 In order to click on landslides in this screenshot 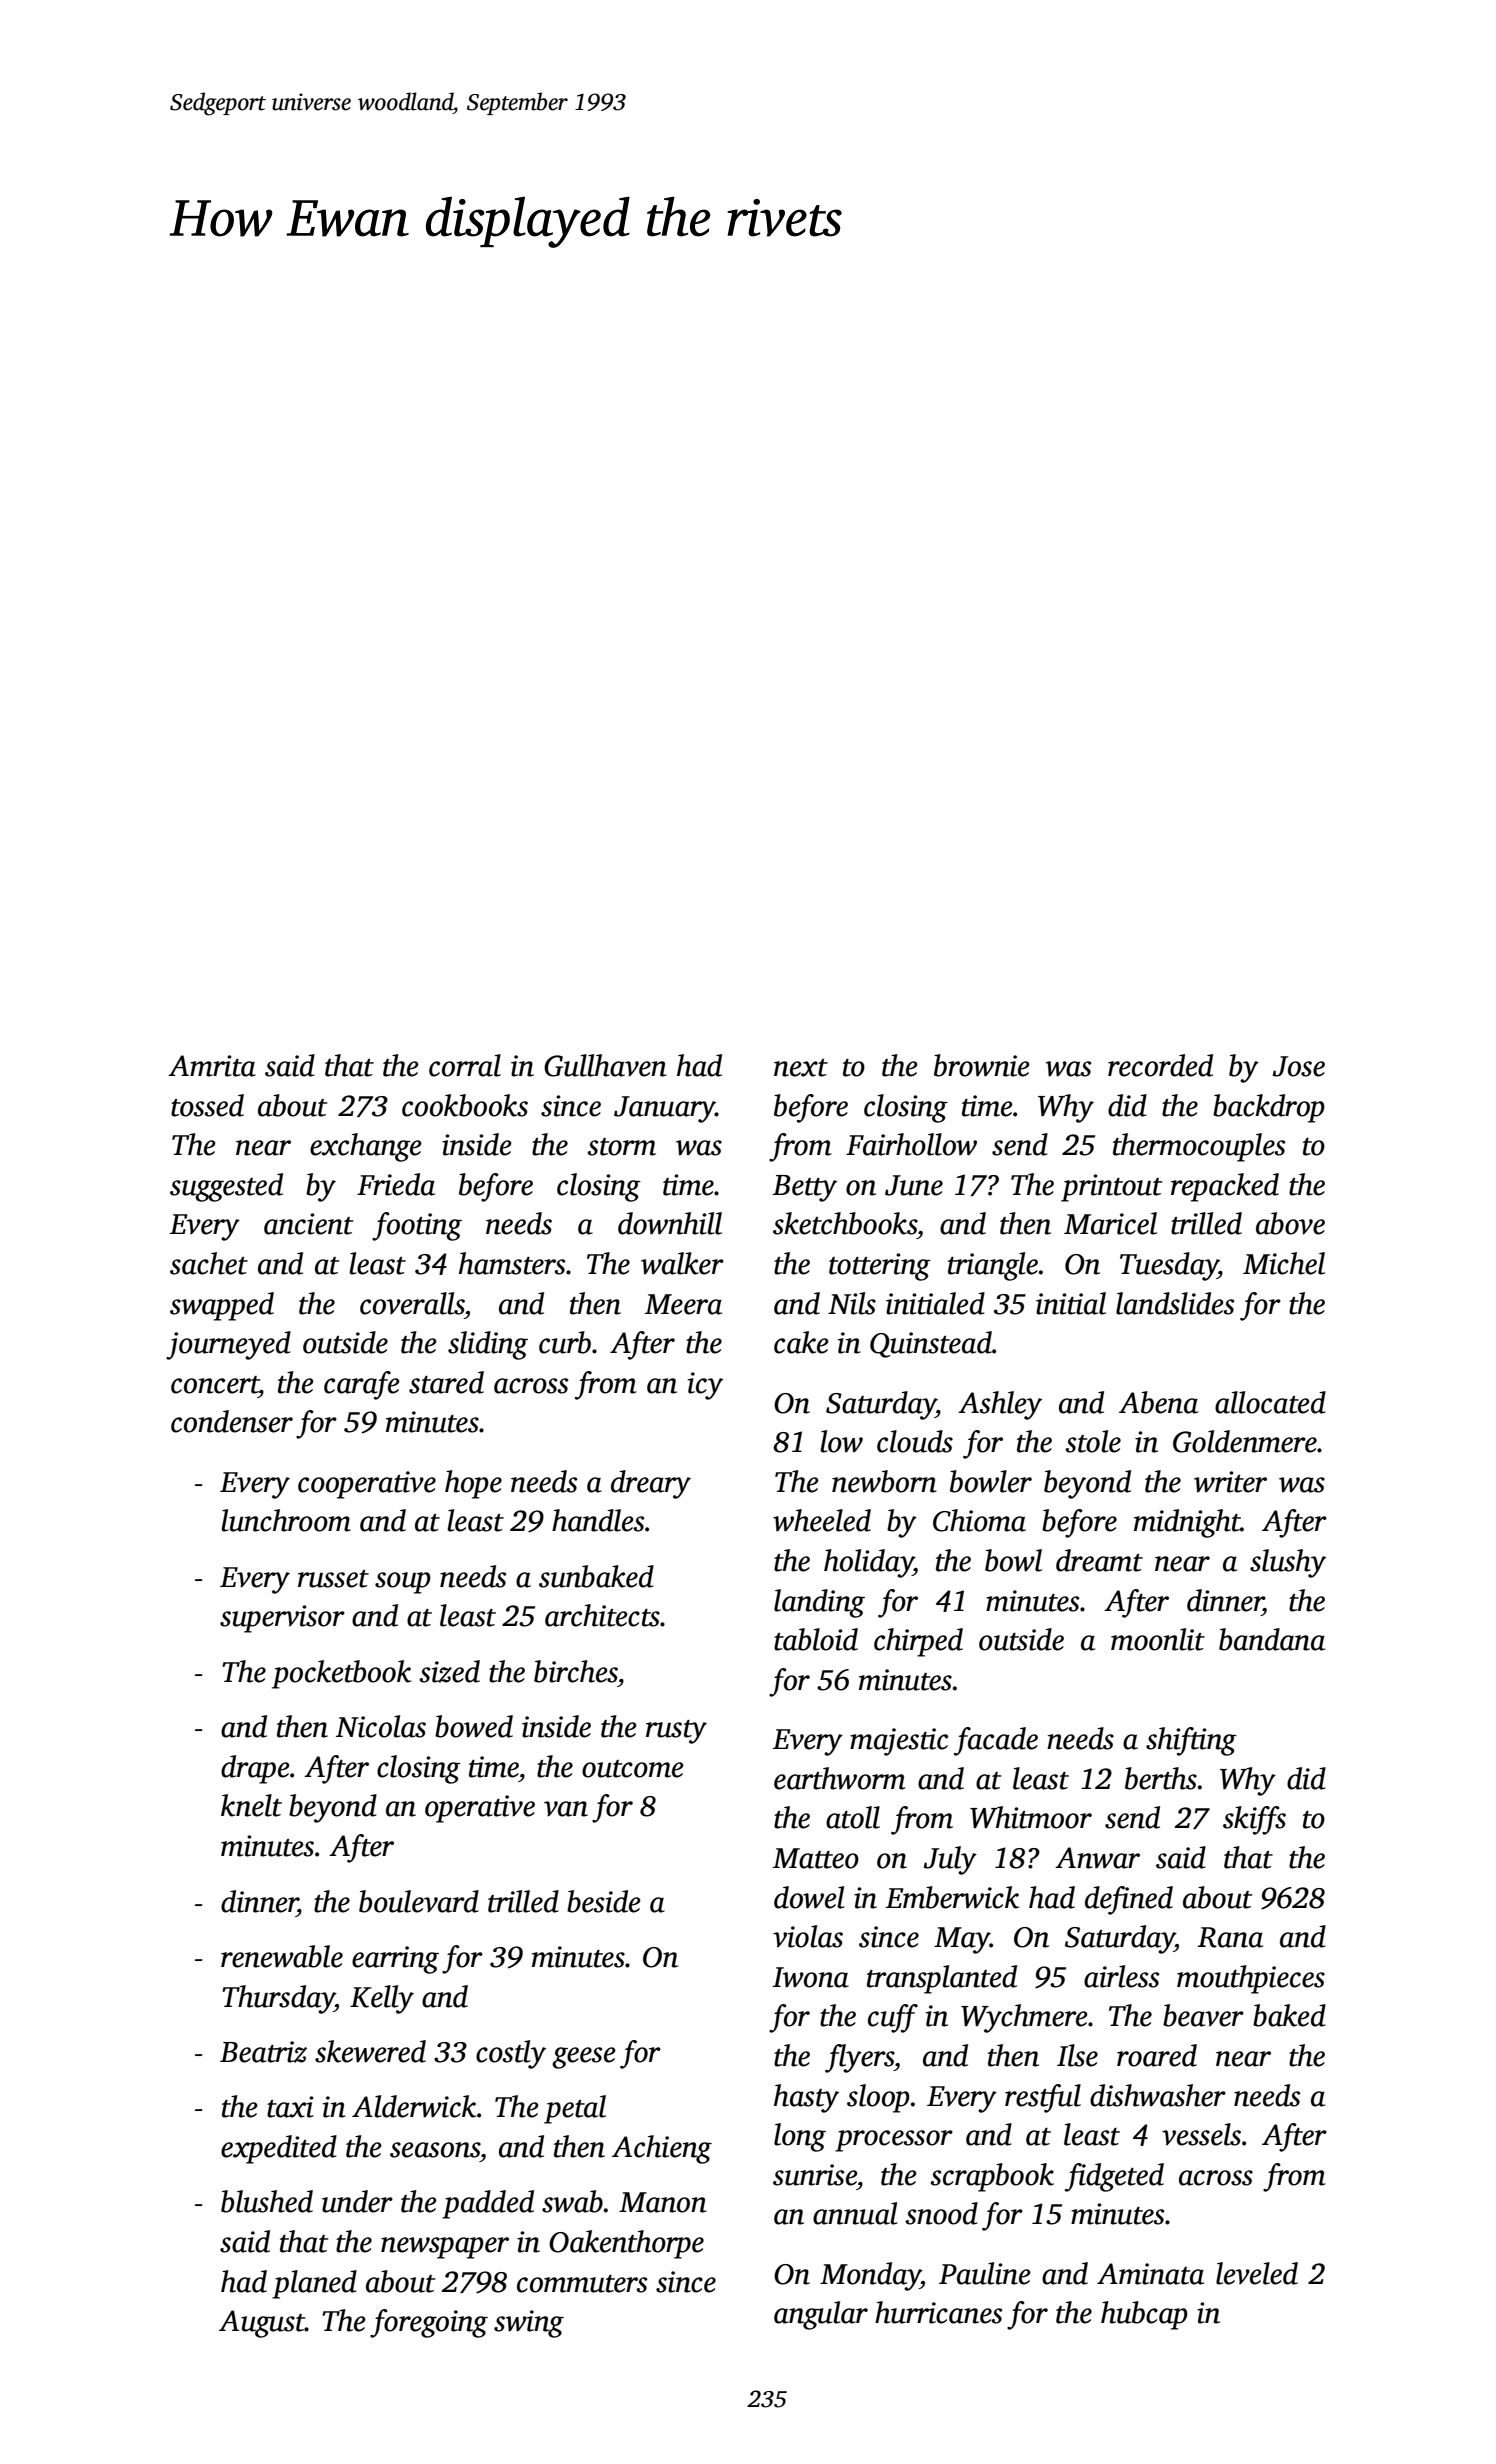, I will do `click(1175, 1303)`.
